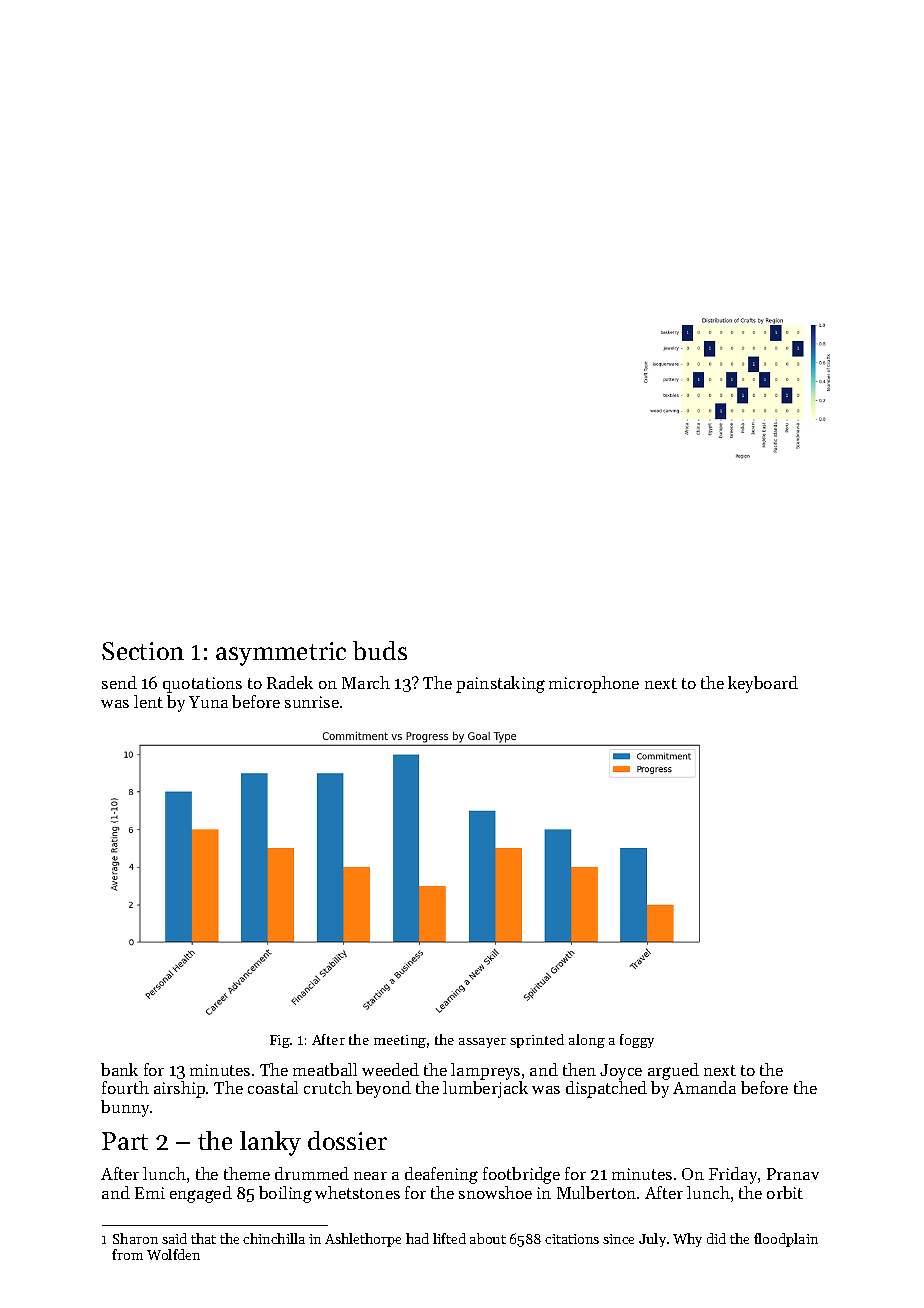 The image size is (924, 1308). Describe the element at coordinates (202, 685) in the screenshot. I see `quotations` at that location.
